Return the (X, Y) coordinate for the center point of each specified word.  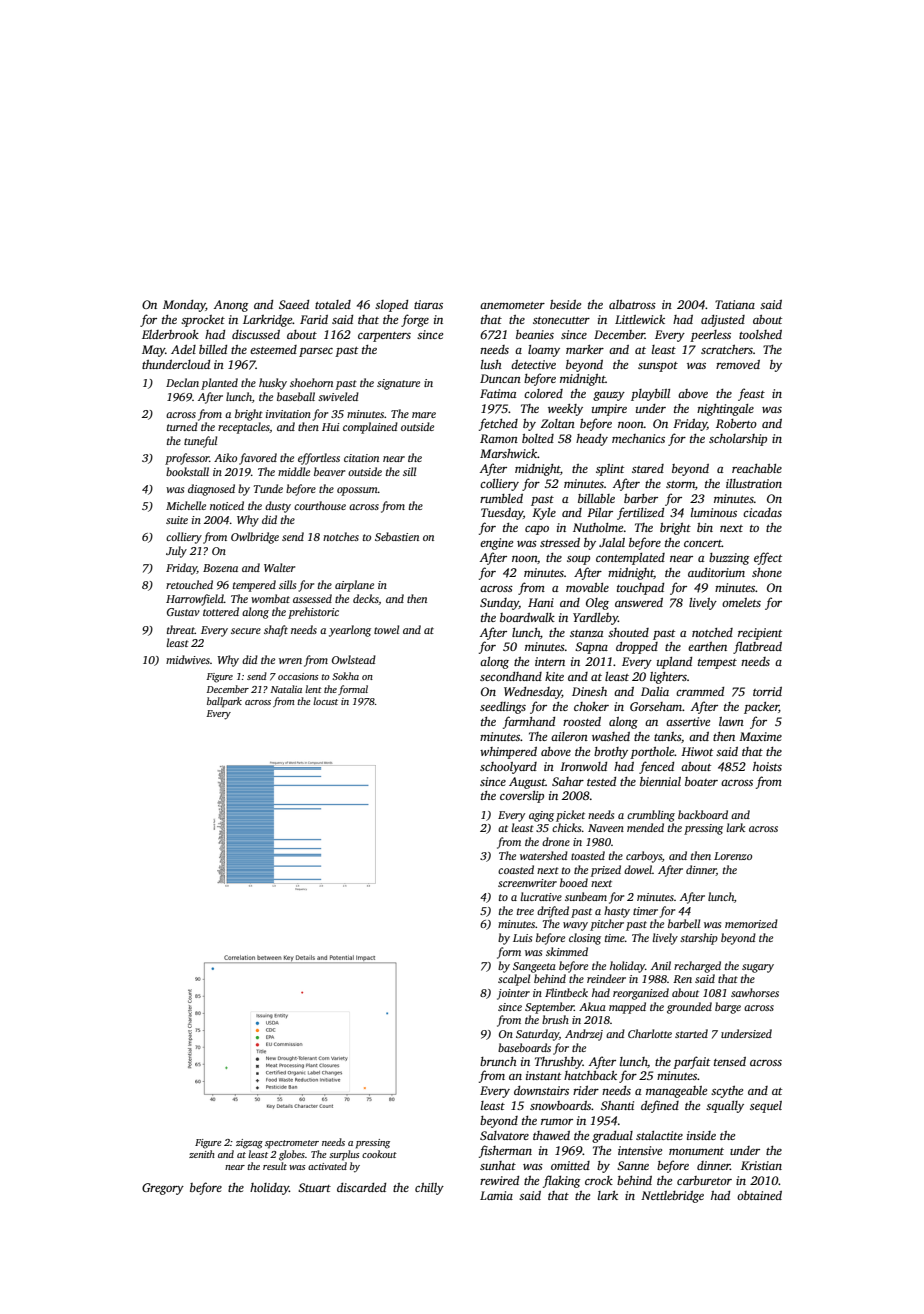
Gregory (163, 1189)
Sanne (633, 1165)
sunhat (498, 1165)
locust (325, 701)
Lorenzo (733, 856)
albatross (632, 304)
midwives (188, 659)
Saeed (294, 304)
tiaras (428, 304)
